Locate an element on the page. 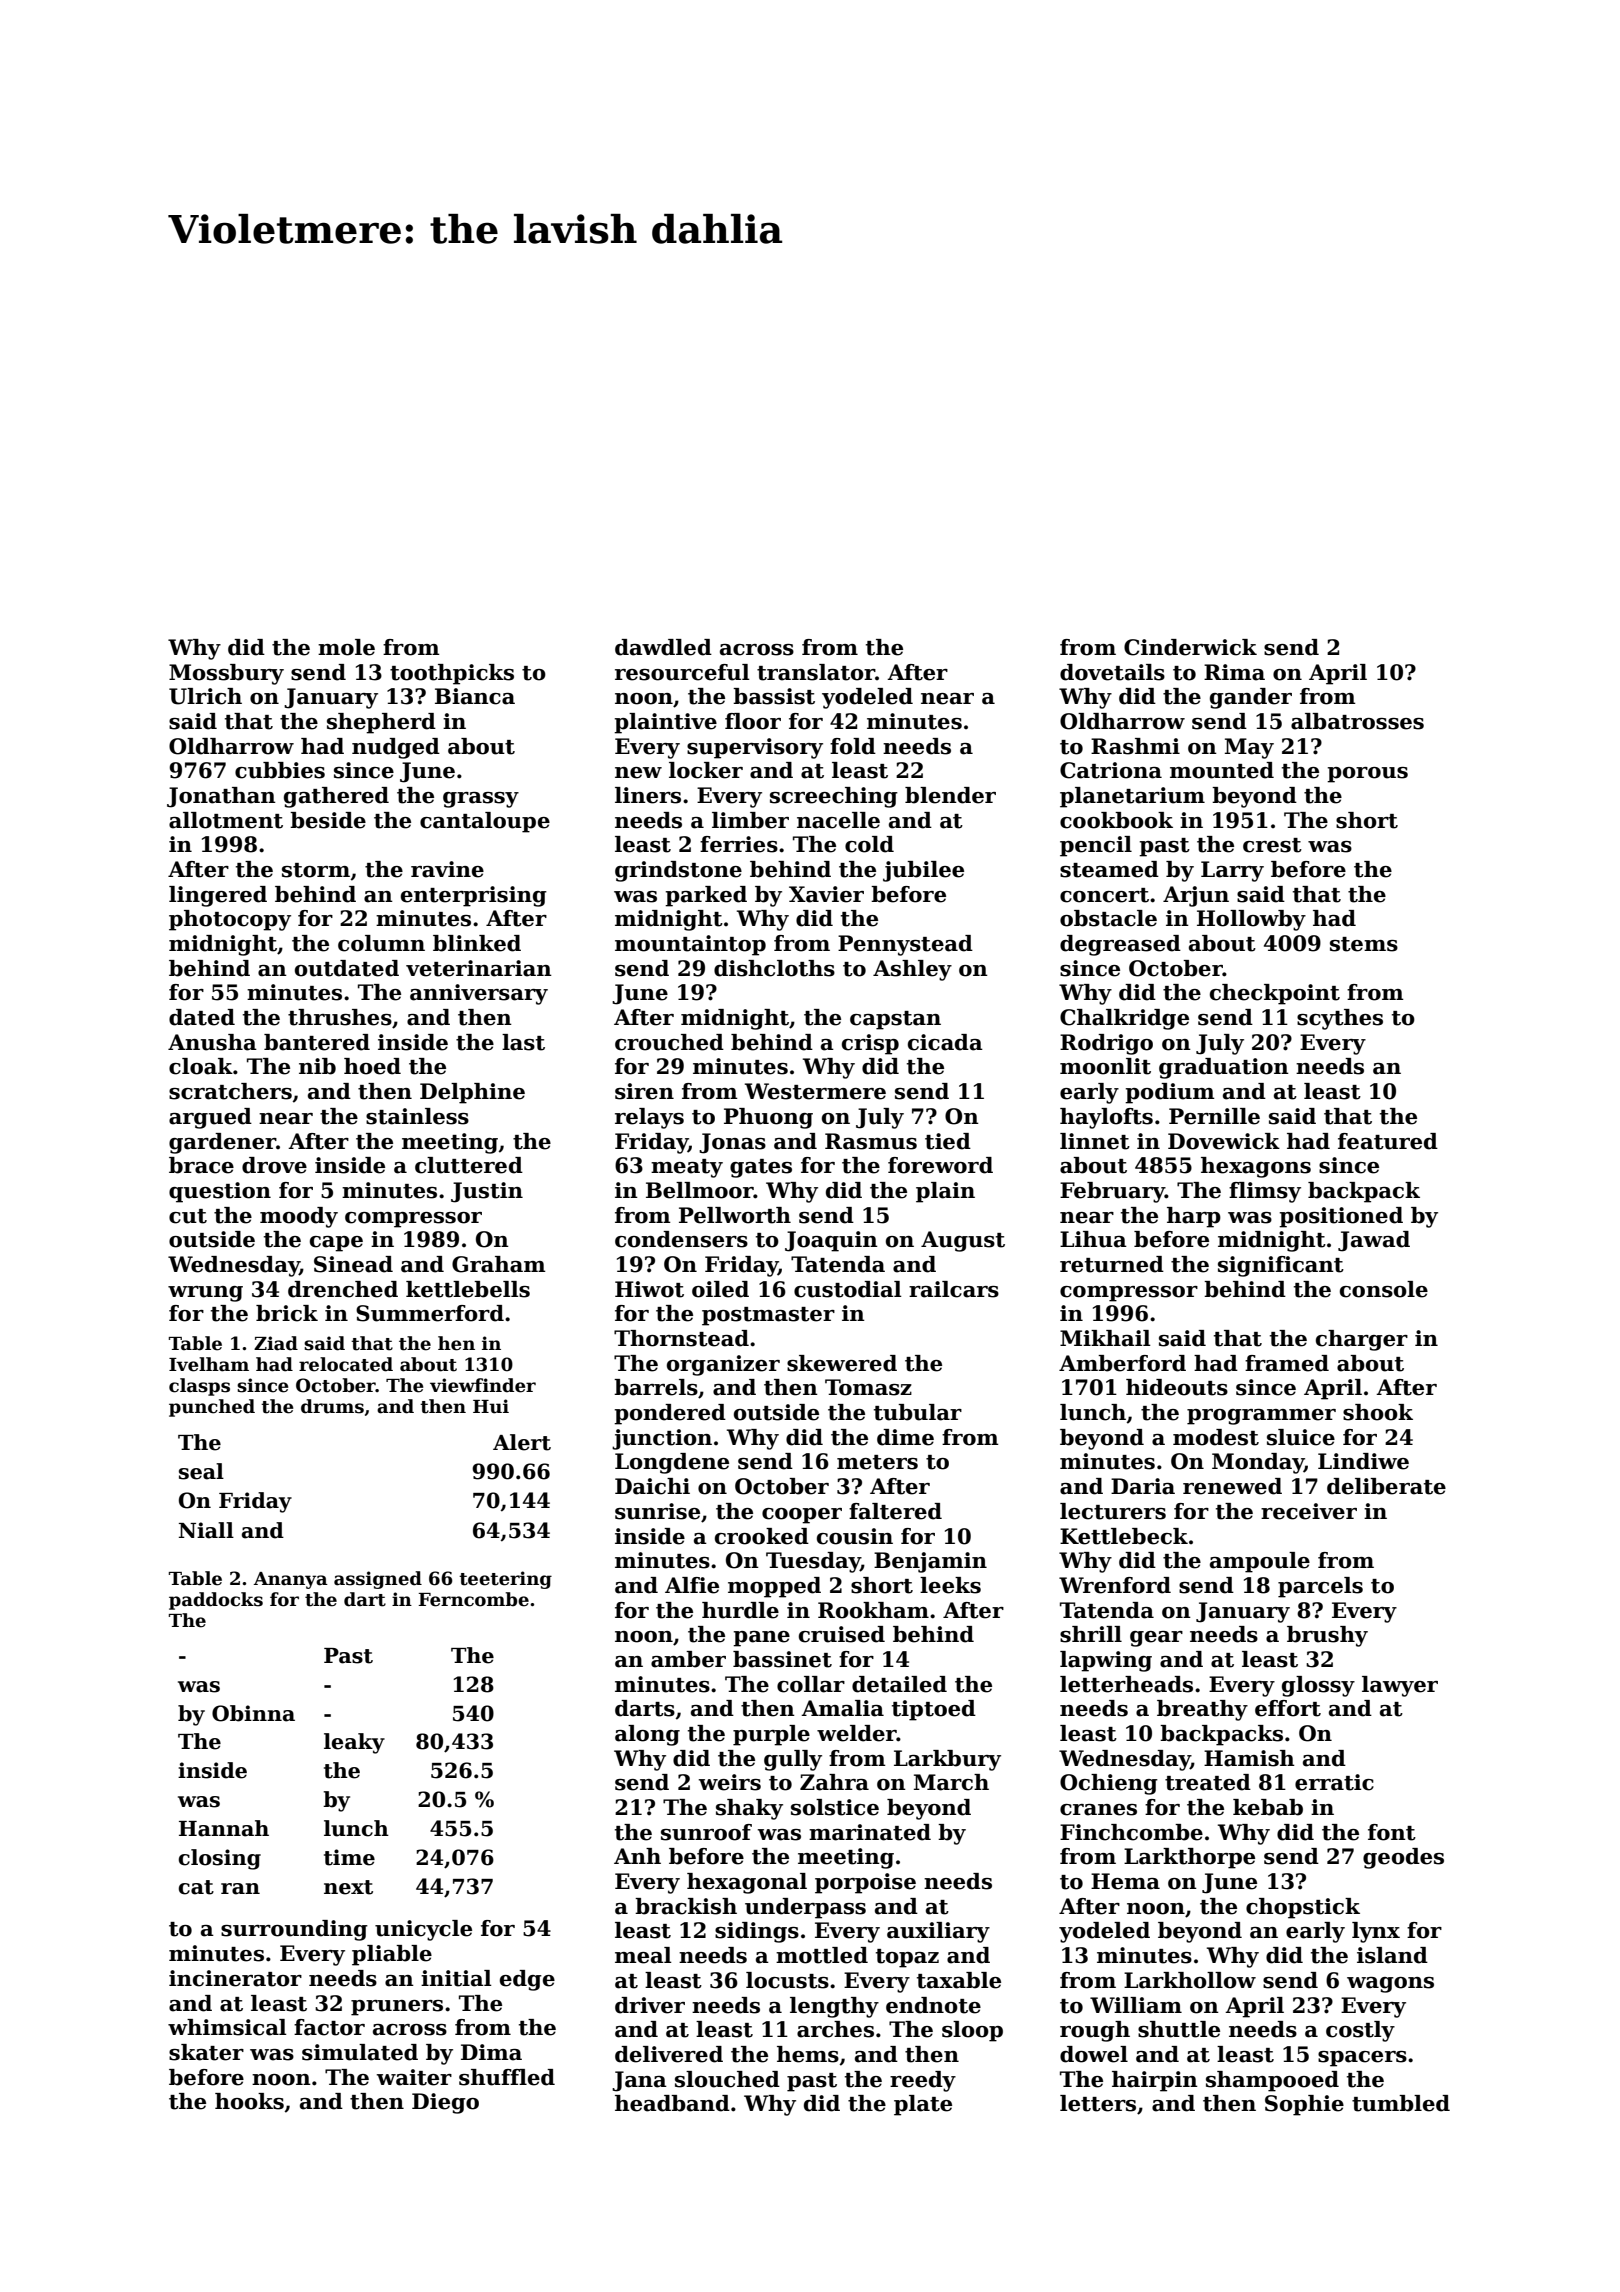  Diego is located at coordinates (445, 2103).
